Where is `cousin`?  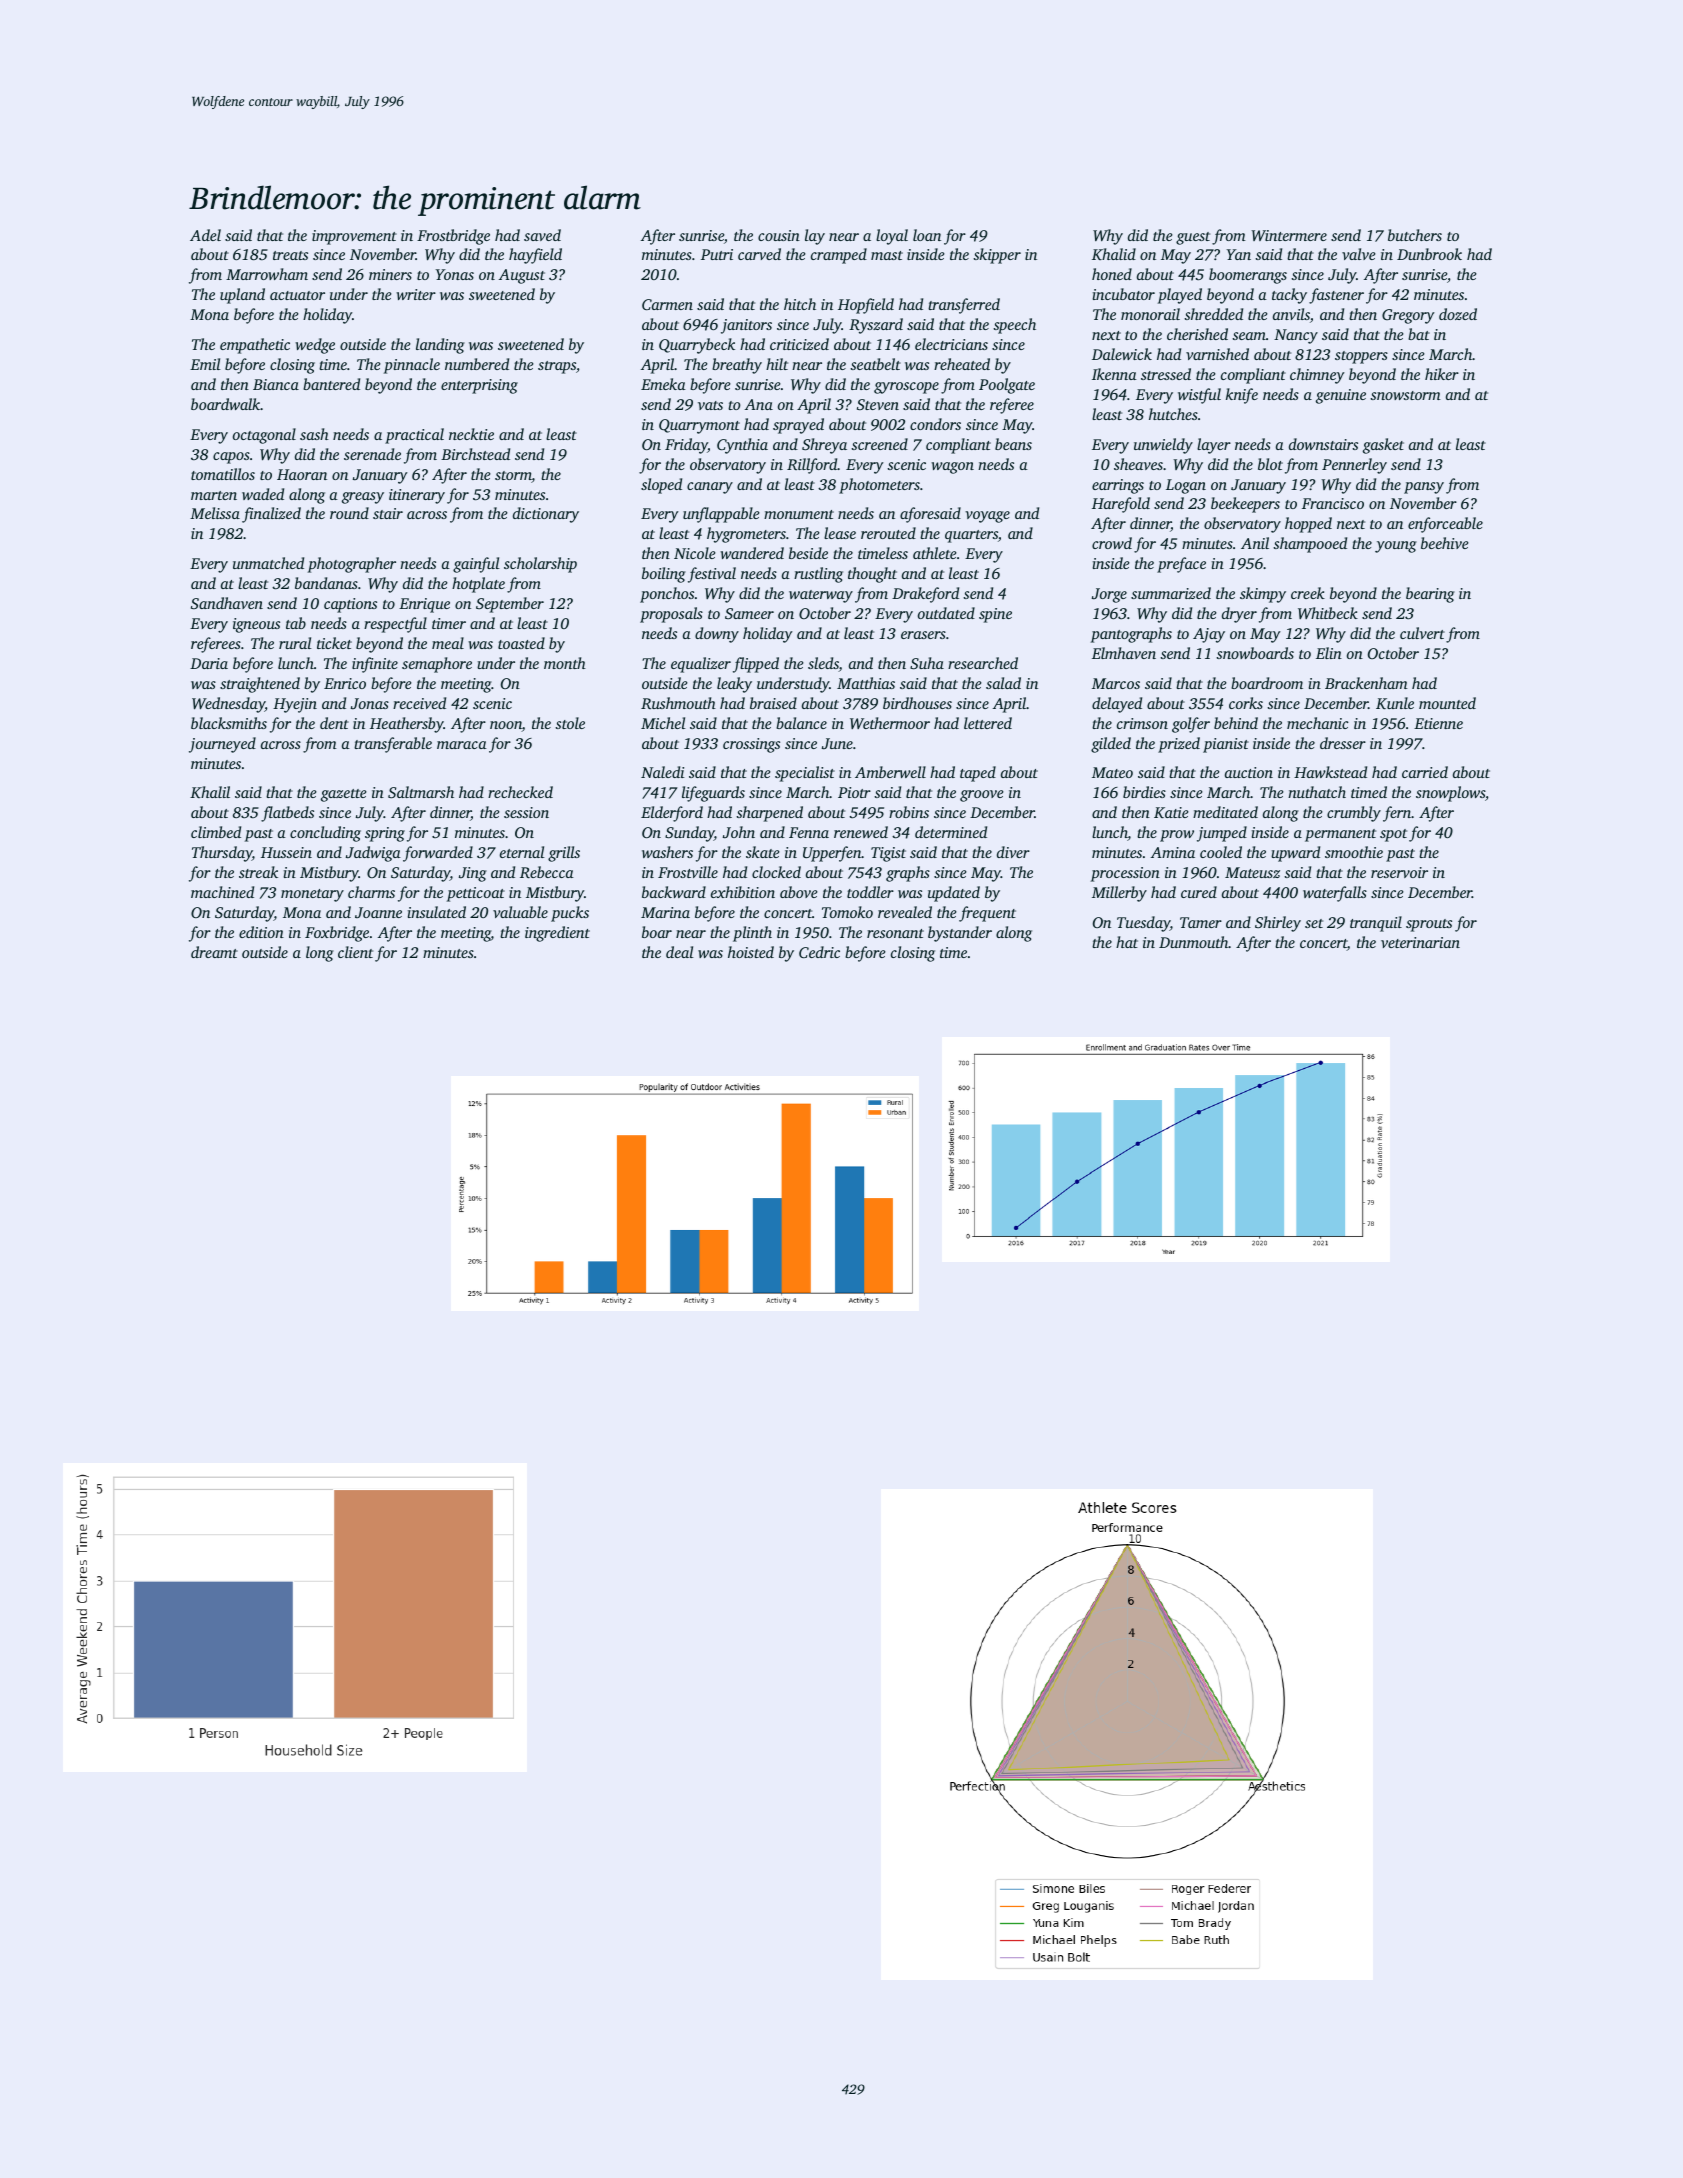 cousin is located at coordinates (779, 235).
